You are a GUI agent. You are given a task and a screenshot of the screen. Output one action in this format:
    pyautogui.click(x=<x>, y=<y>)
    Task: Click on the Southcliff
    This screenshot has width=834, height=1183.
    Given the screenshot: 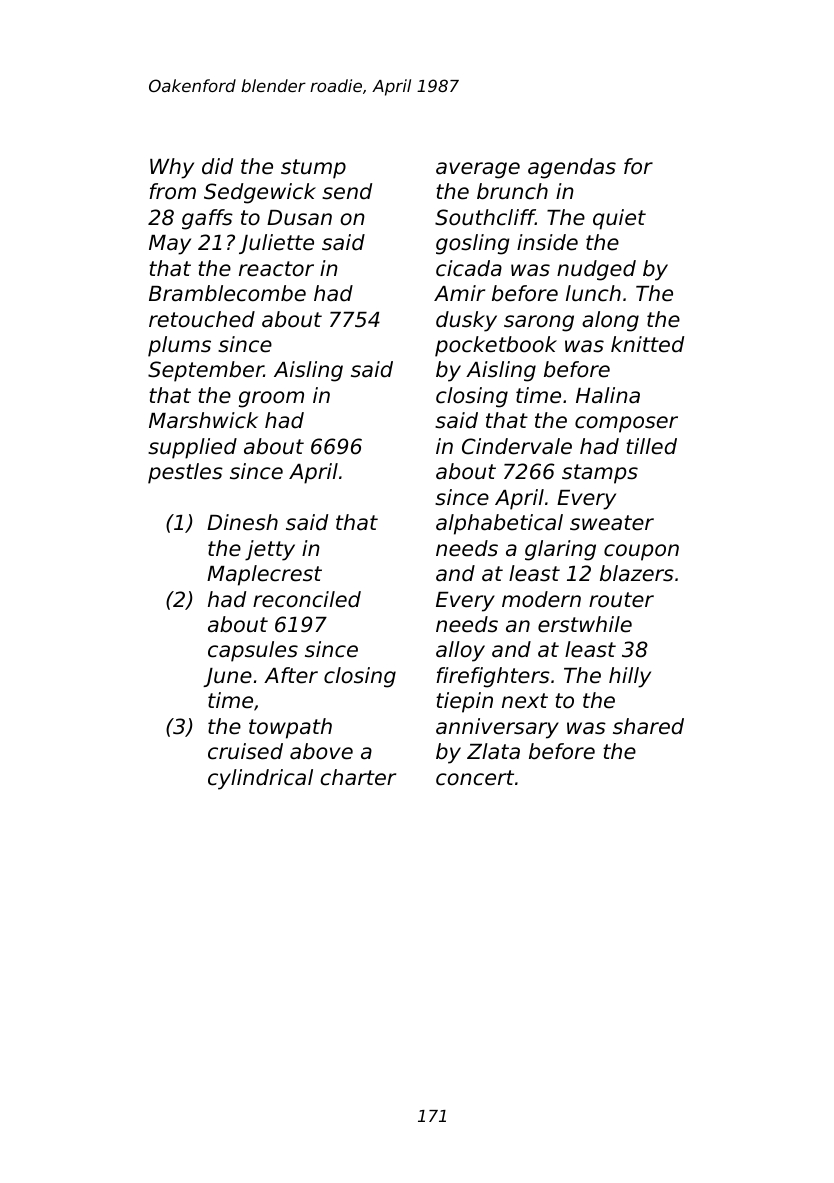 What is the action you would take?
    pyautogui.click(x=485, y=217)
